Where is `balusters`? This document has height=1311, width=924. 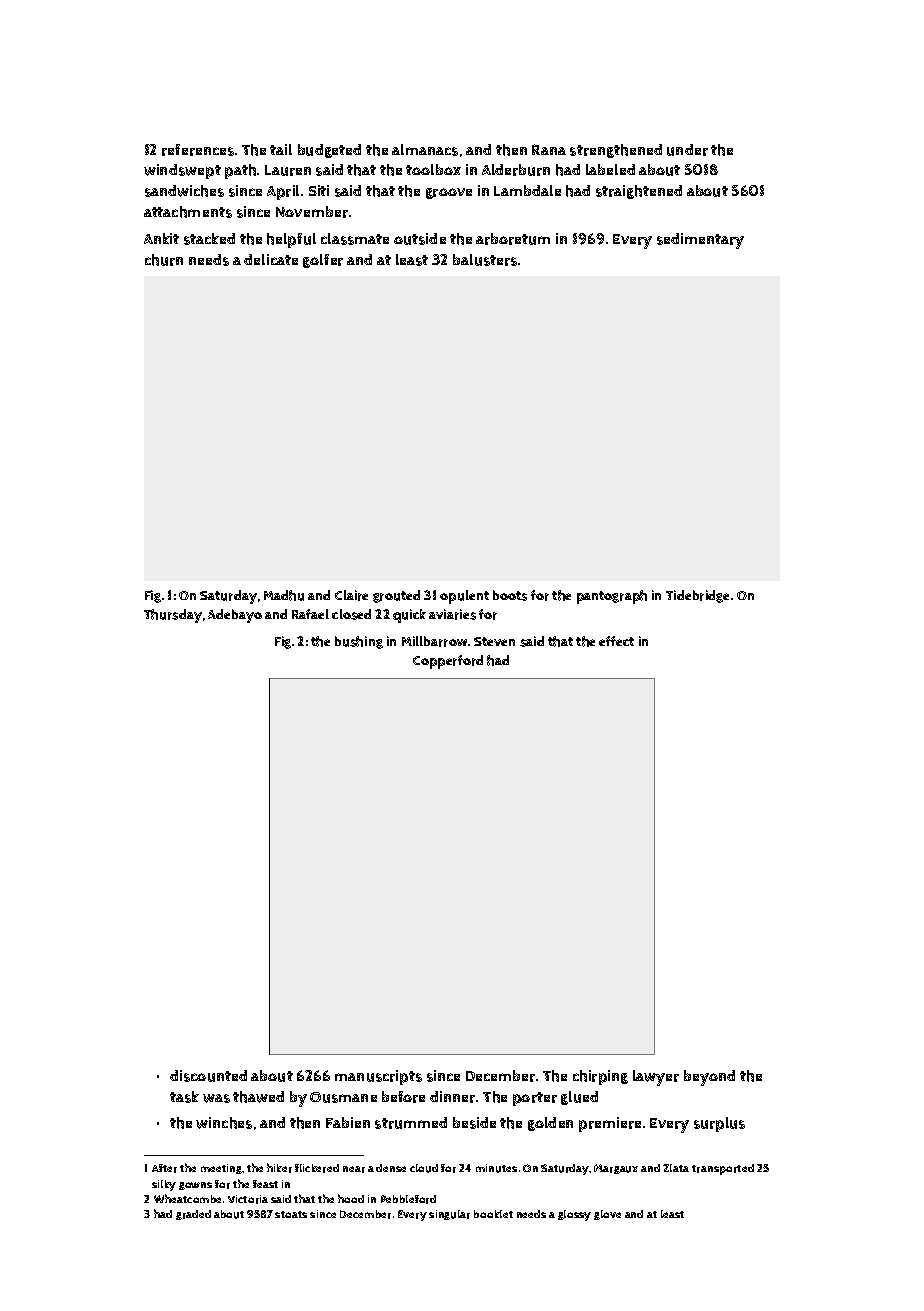
balusters is located at coordinates (485, 260).
